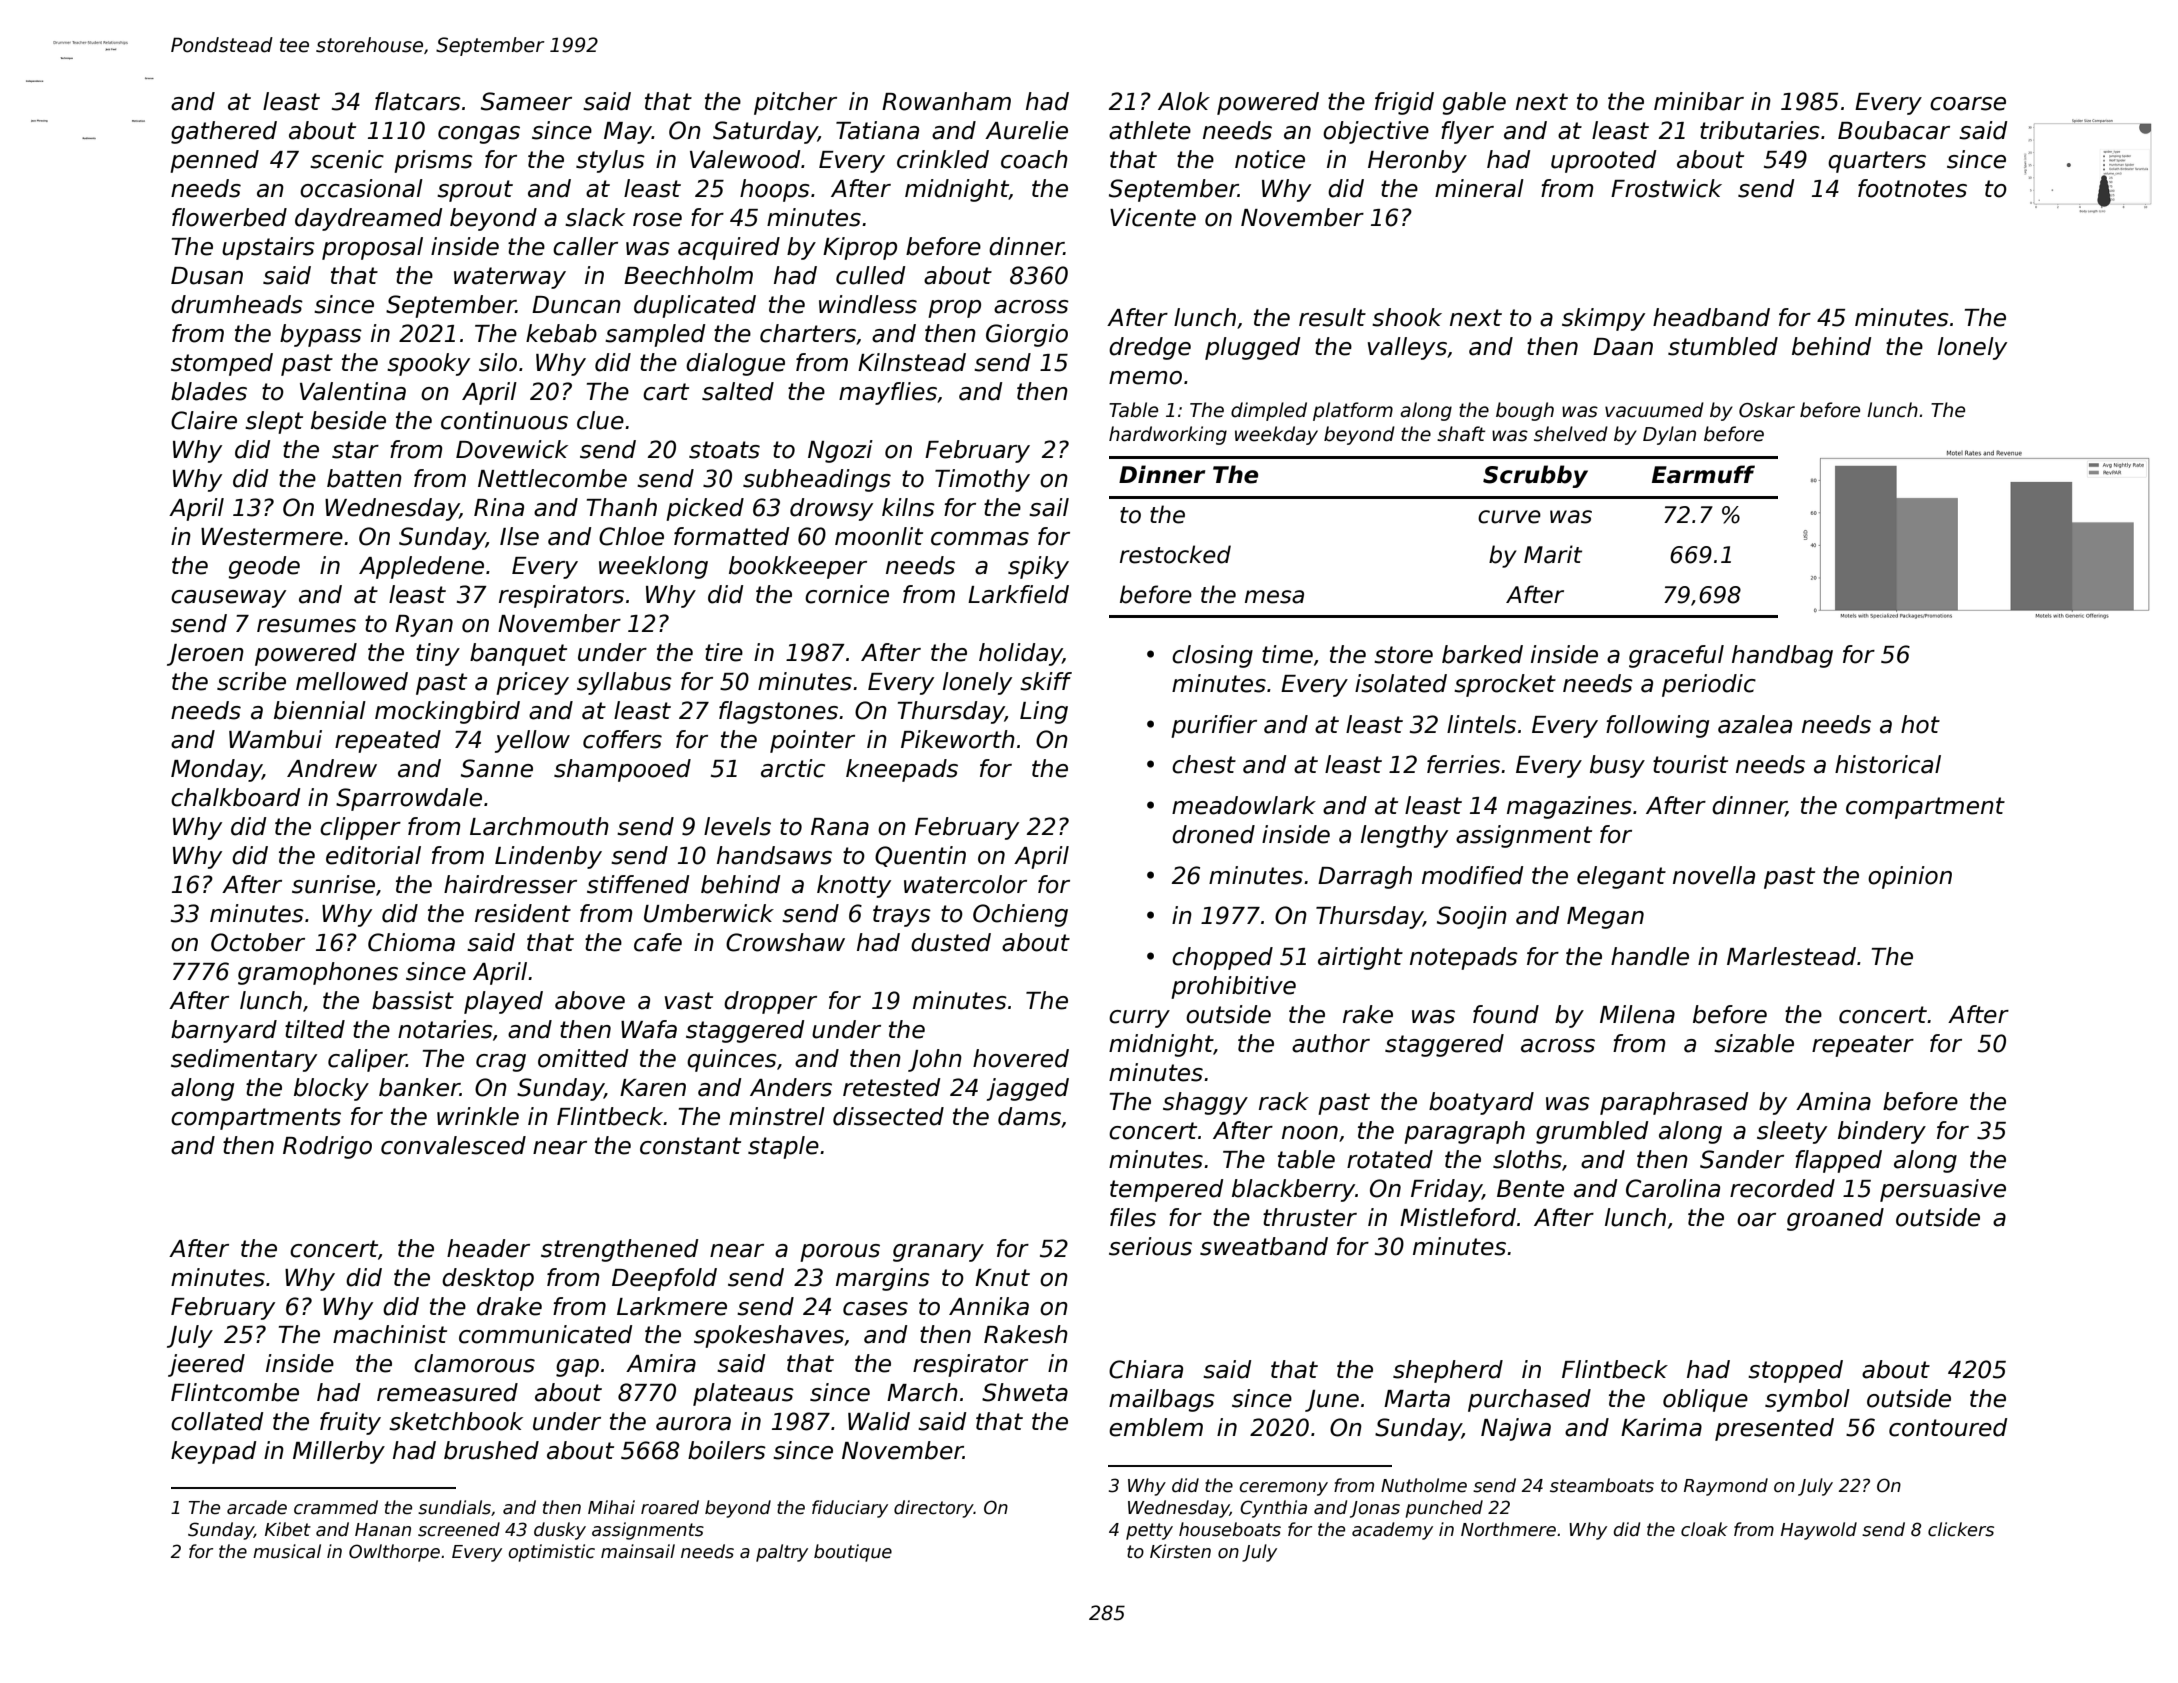 The width and height of the page is (2178, 1683). I want to click on minibar, so click(1699, 101).
